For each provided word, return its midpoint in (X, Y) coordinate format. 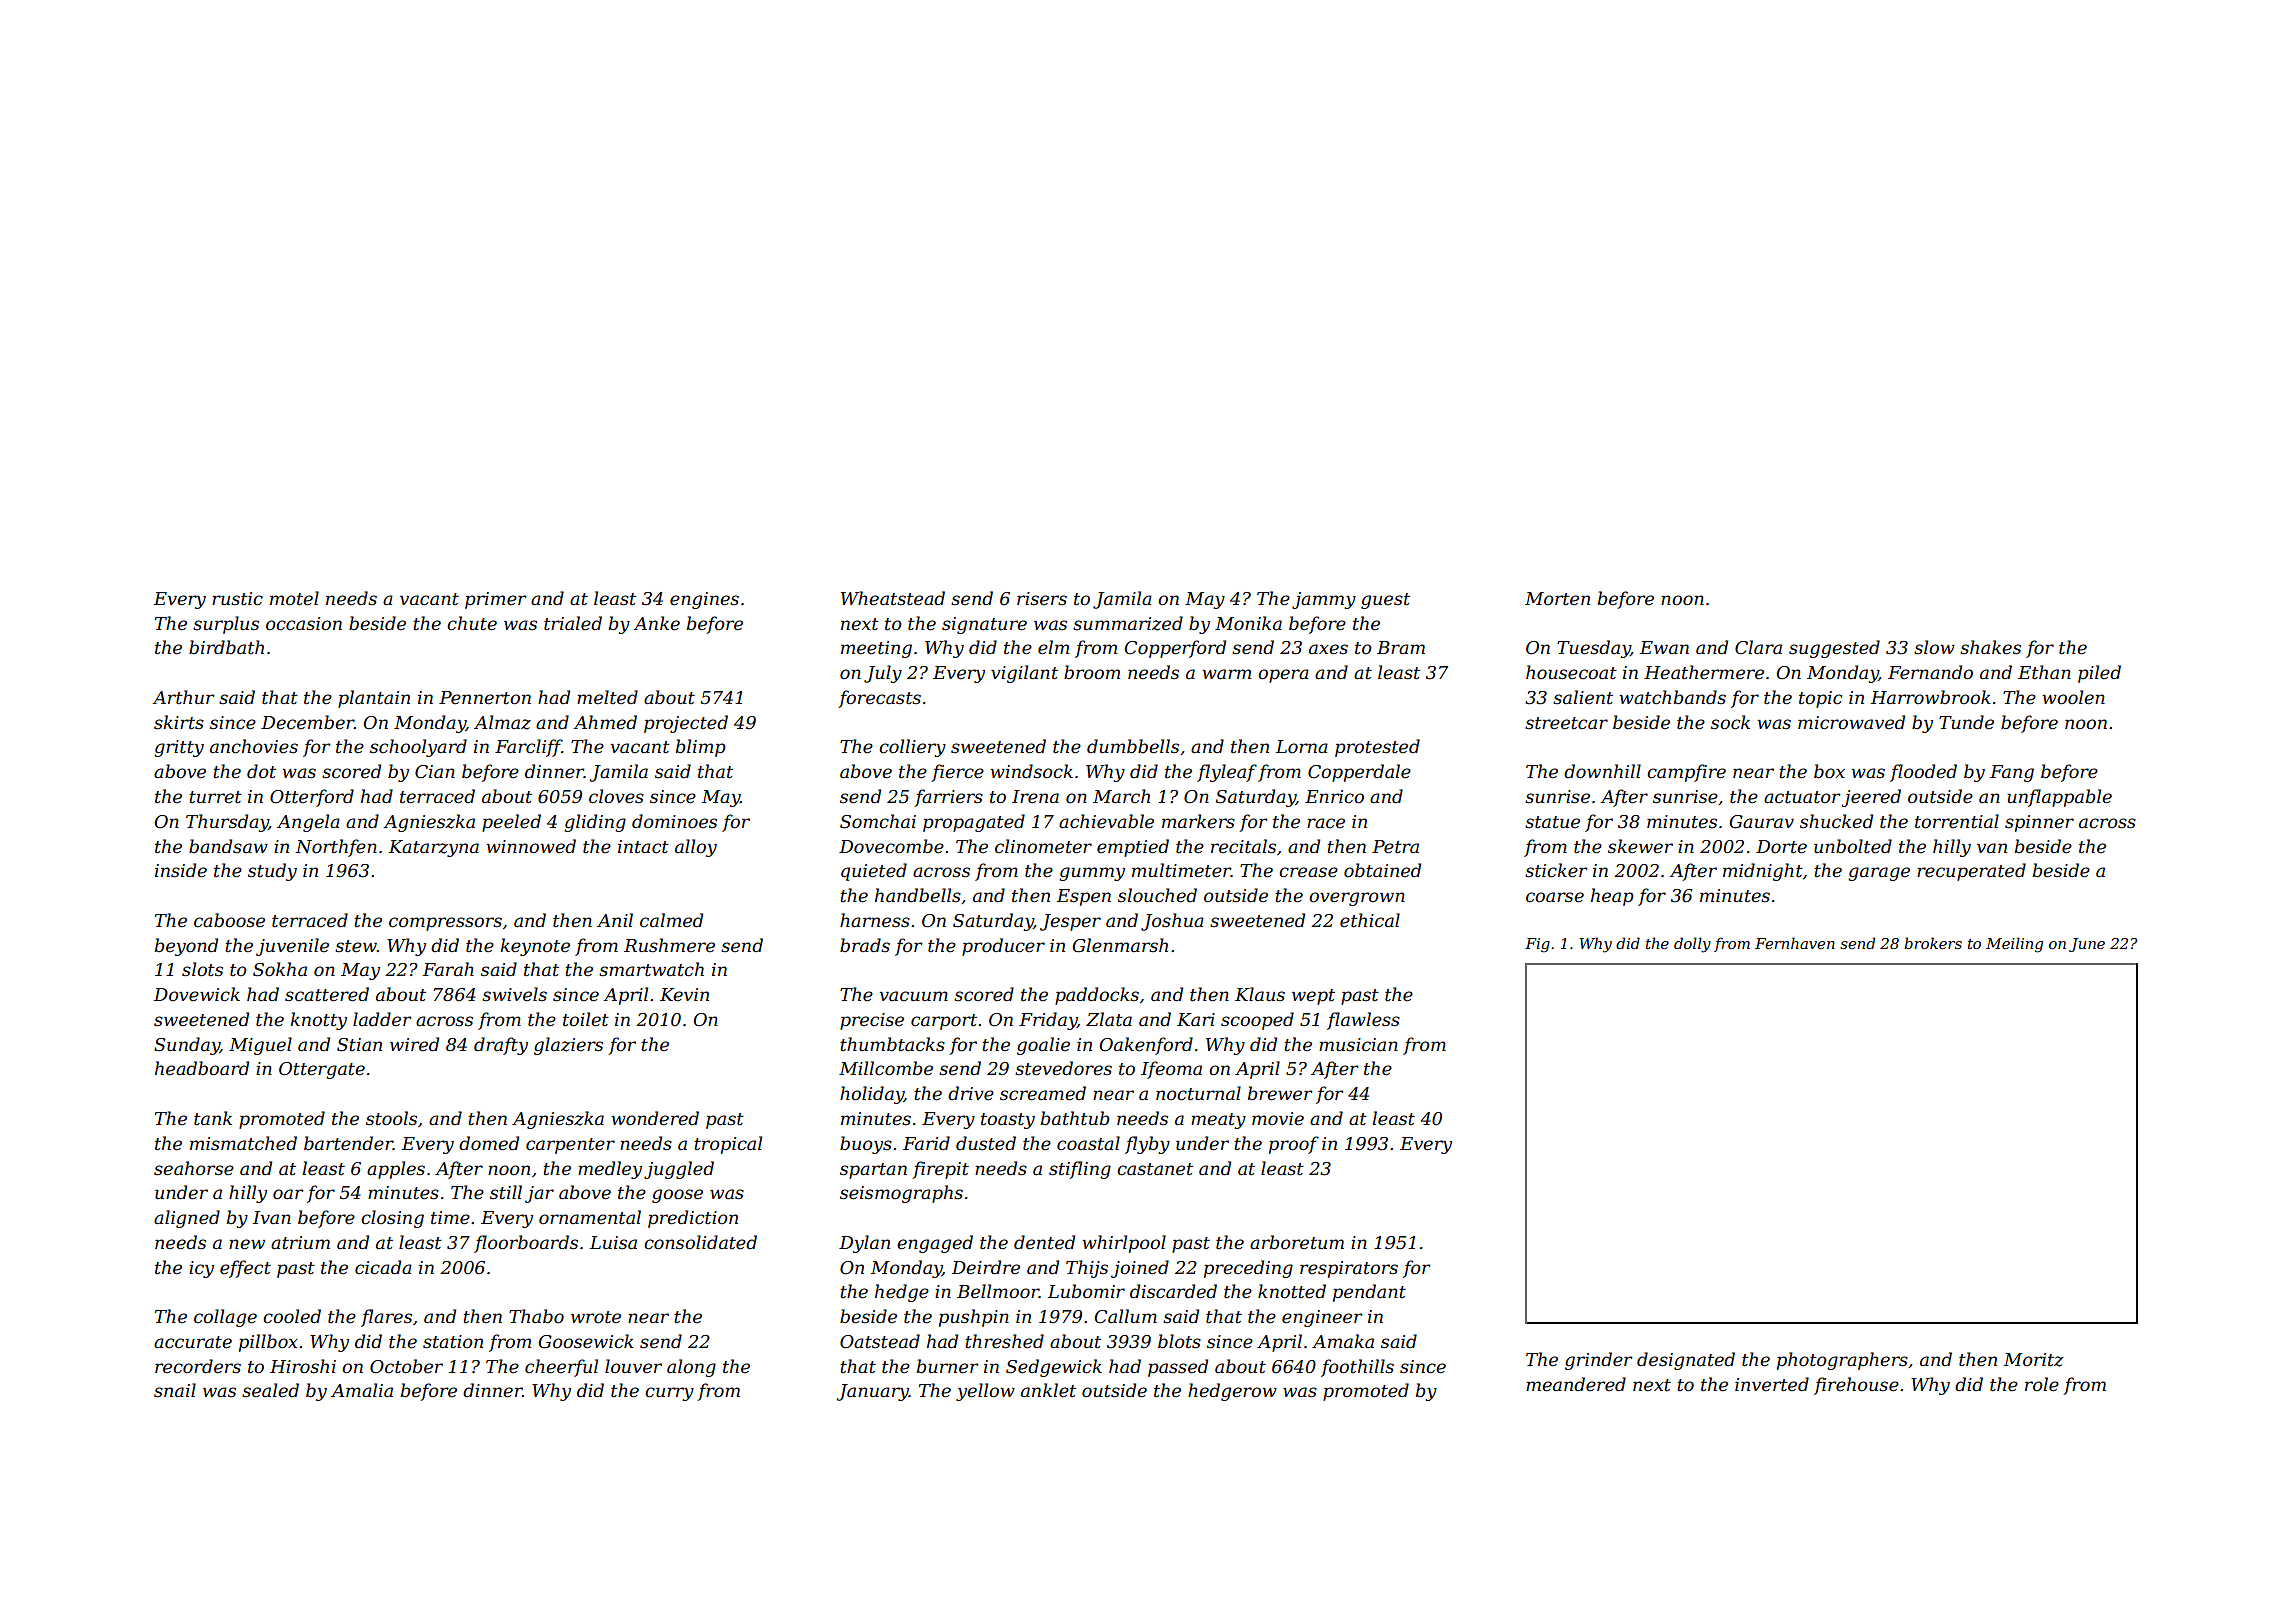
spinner (2039, 823)
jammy (1324, 600)
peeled (511, 823)
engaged (935, 1244)
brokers (1933, 943)
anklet (1048, 1390)
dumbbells (1133, 746)
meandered (1576, 1384)
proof (1294, 1145)
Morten (1557, 599)
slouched (1157, 895)
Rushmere (669, 945)
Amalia (362, 1390)
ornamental (590, 1217)
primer (496, 600)
